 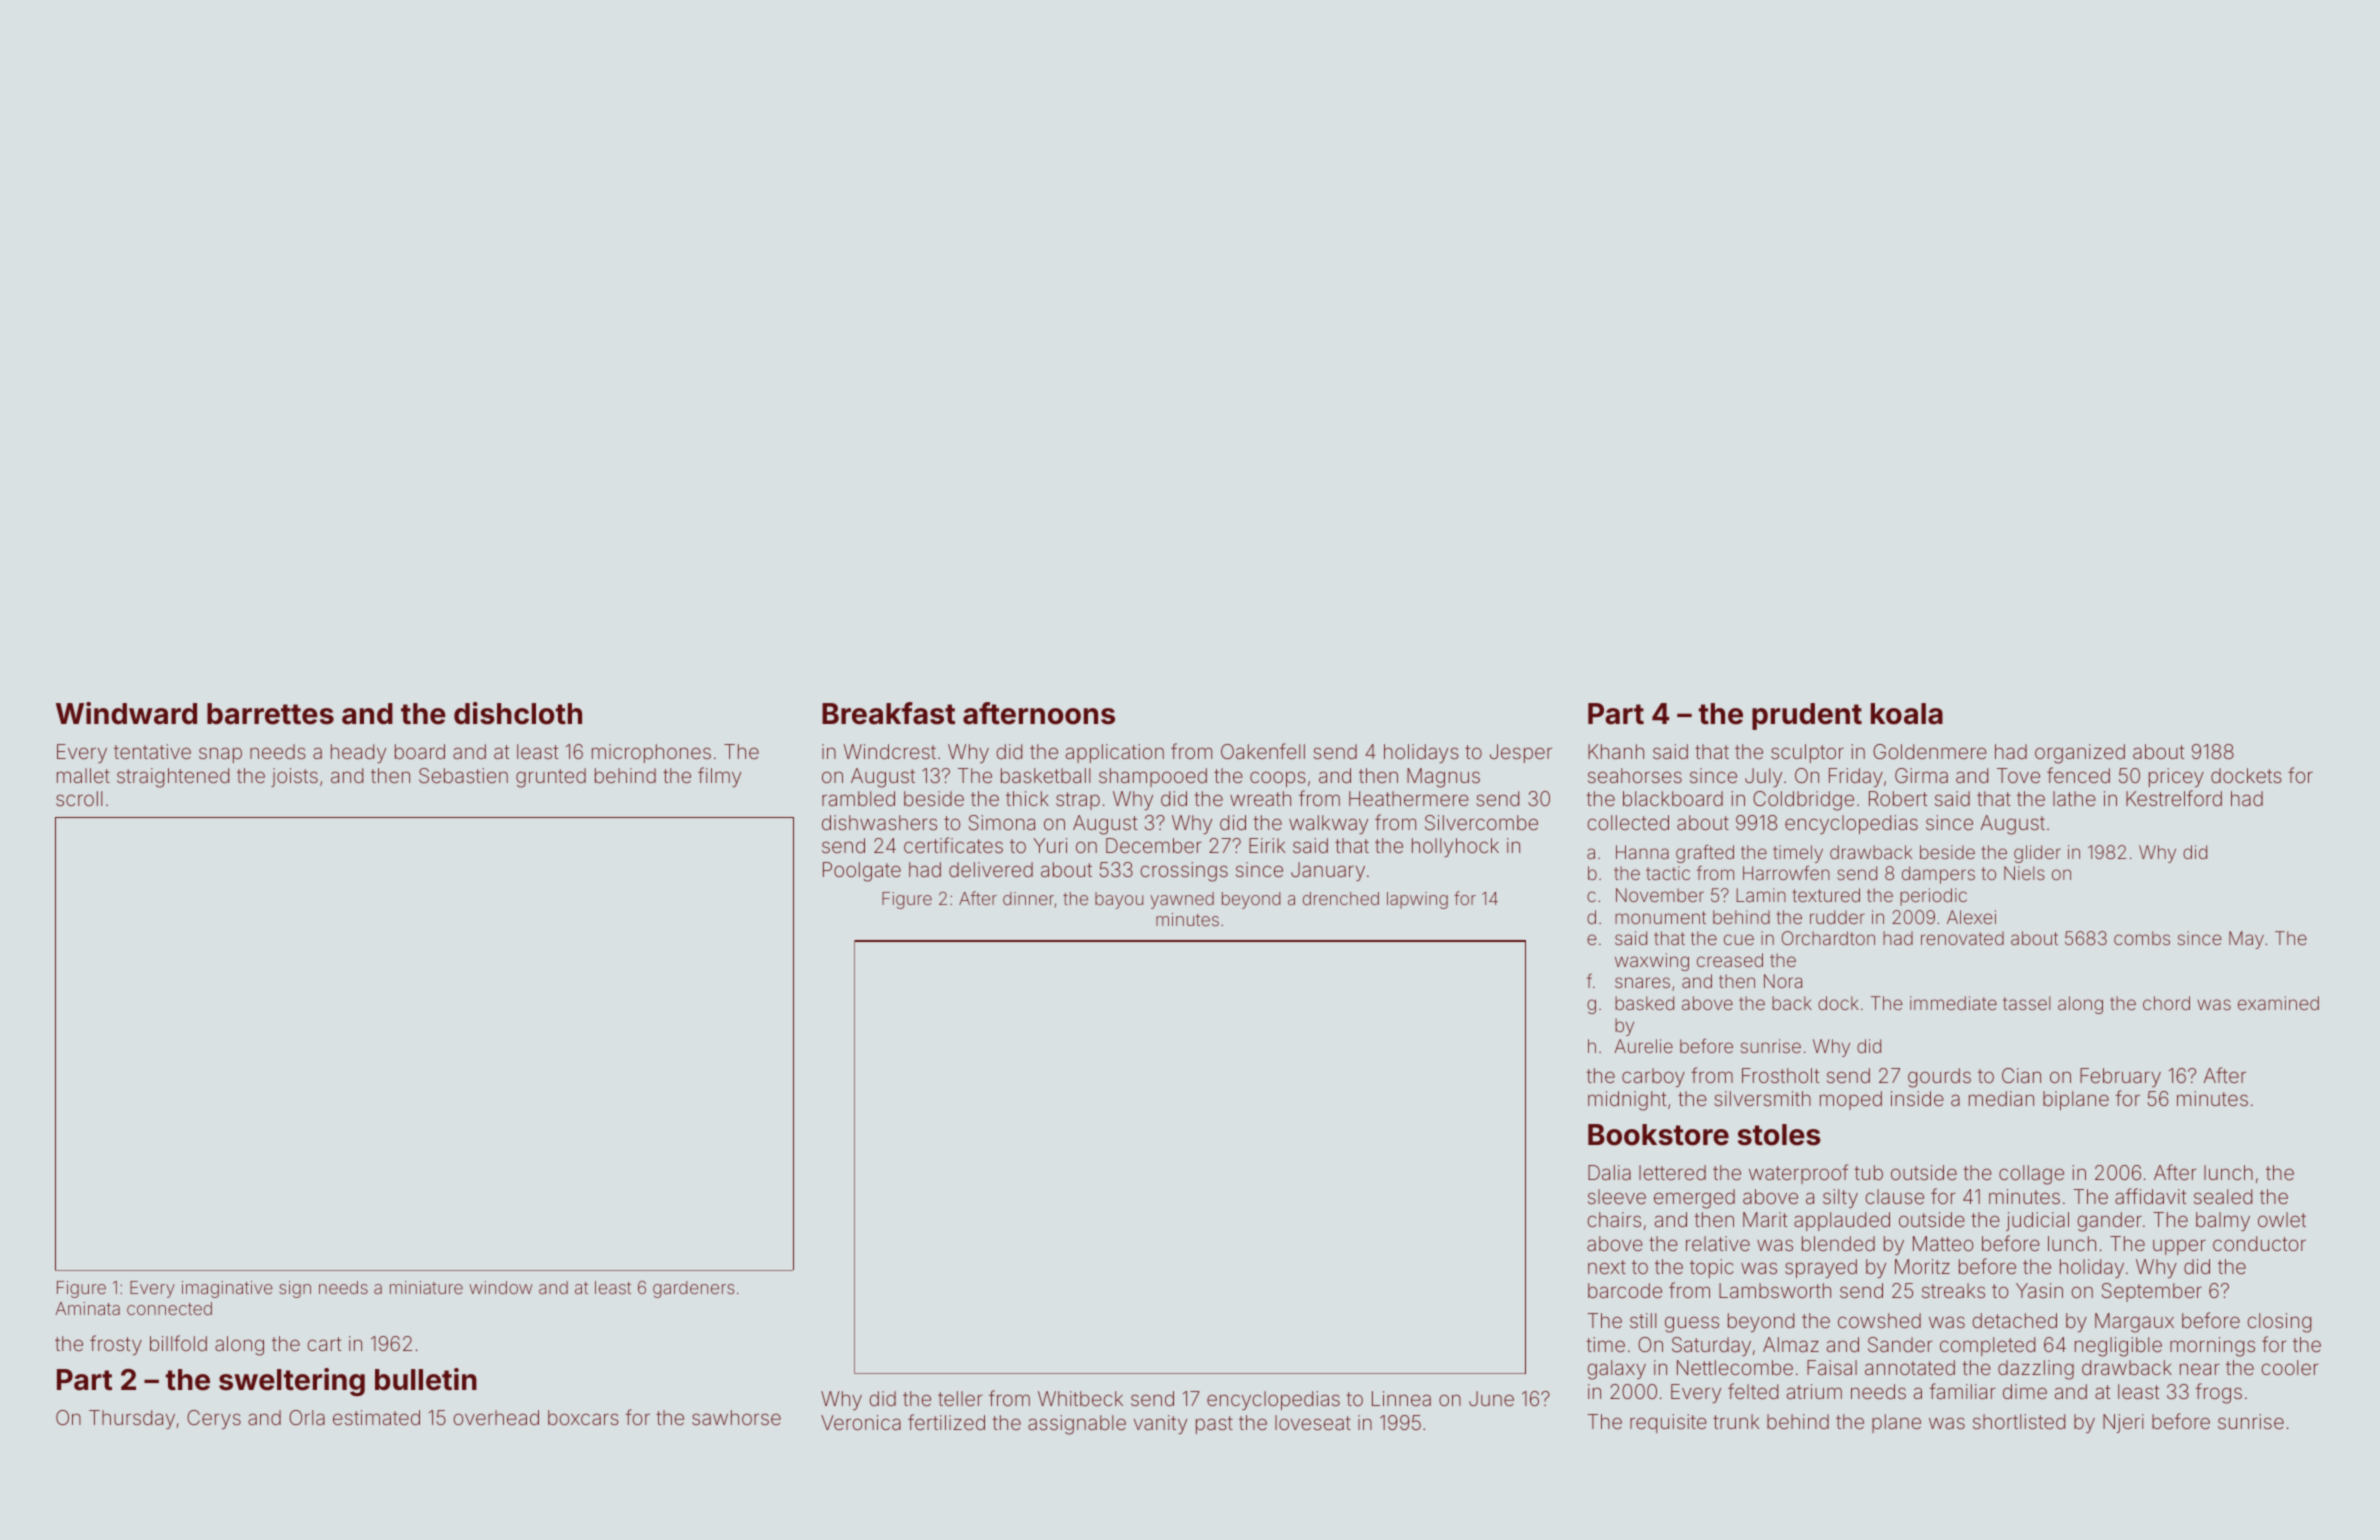 What do you see at coordinates (1838, 1243) in the page?
I see `blended` at bounding box center [1838, 1243].
